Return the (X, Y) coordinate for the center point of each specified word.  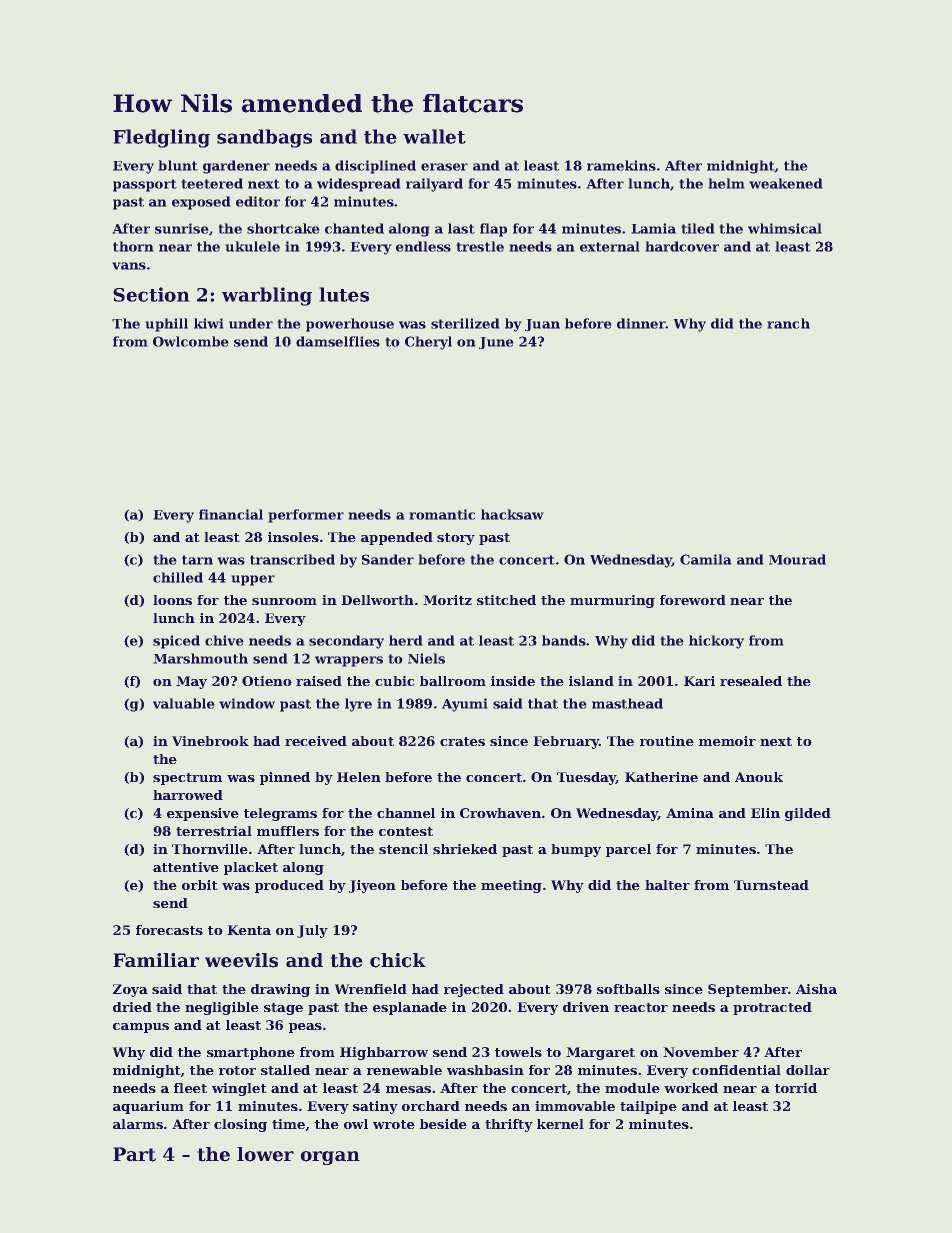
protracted (772, 1008)
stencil (403, 849)
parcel (628, 850)
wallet (434, 136)
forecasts (169, 930)
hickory (716, 642)
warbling (267, 296)
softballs (628, 989)
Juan (542, 325)
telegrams (280, 814)
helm (726, 183)
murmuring (612, 601)
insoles (293, 537)
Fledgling (161, 138)
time (288, 1124)
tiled (698, 228)
